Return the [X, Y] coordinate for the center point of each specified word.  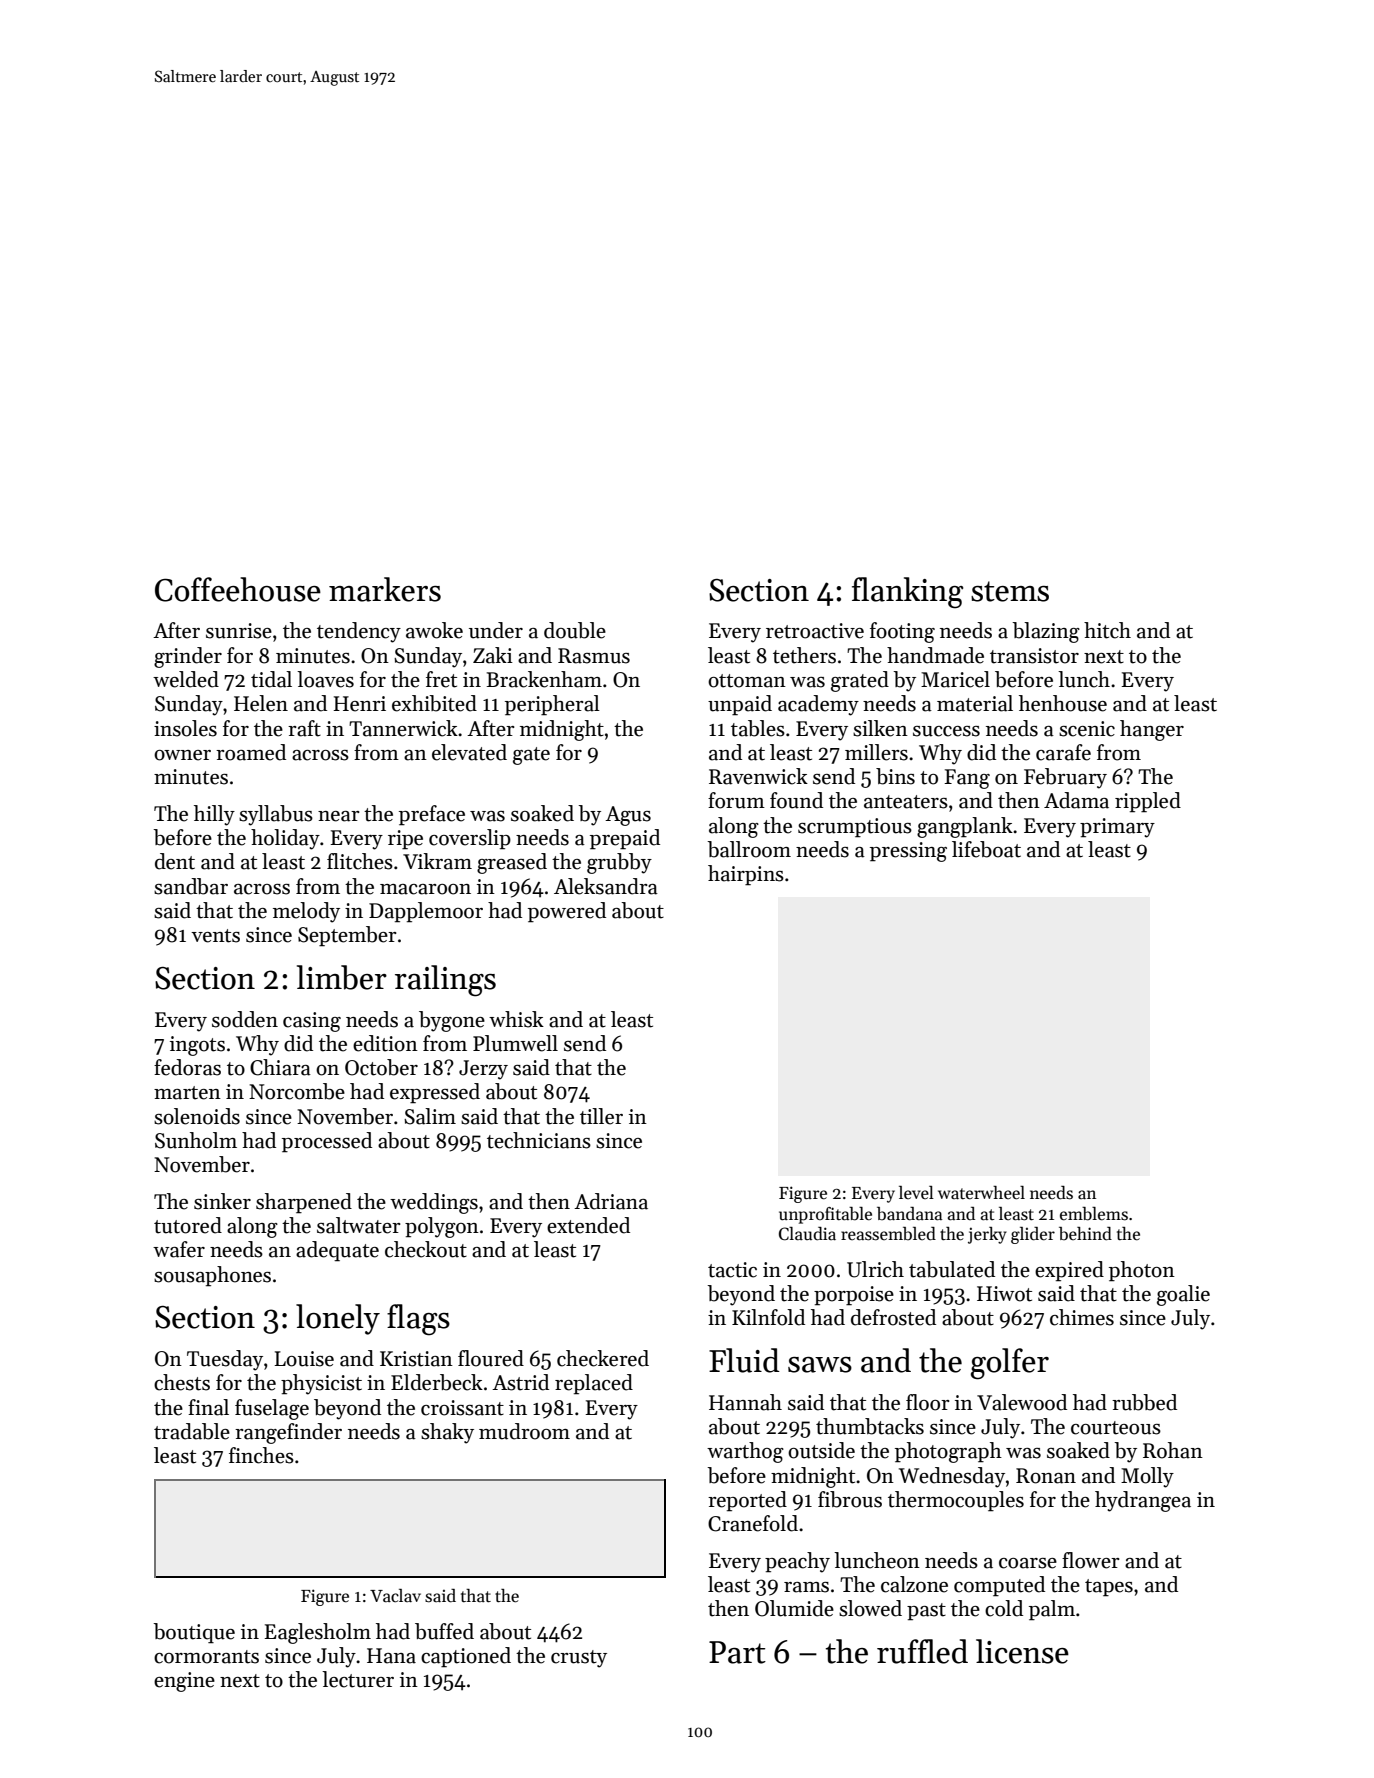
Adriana [611, 1201]
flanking [907, 593]
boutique [194, 1633]
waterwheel [981, 1193]
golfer [1010, 1364]
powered [567, 912]
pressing [908, 852]
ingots [197, 1046]
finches [261, 1455]
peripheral [552, 705]
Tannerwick [403, 728]
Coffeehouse [238, 589]
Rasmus [594, 656]
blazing [1046, 632]
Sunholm [196, 1140]
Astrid [520, 1382]
